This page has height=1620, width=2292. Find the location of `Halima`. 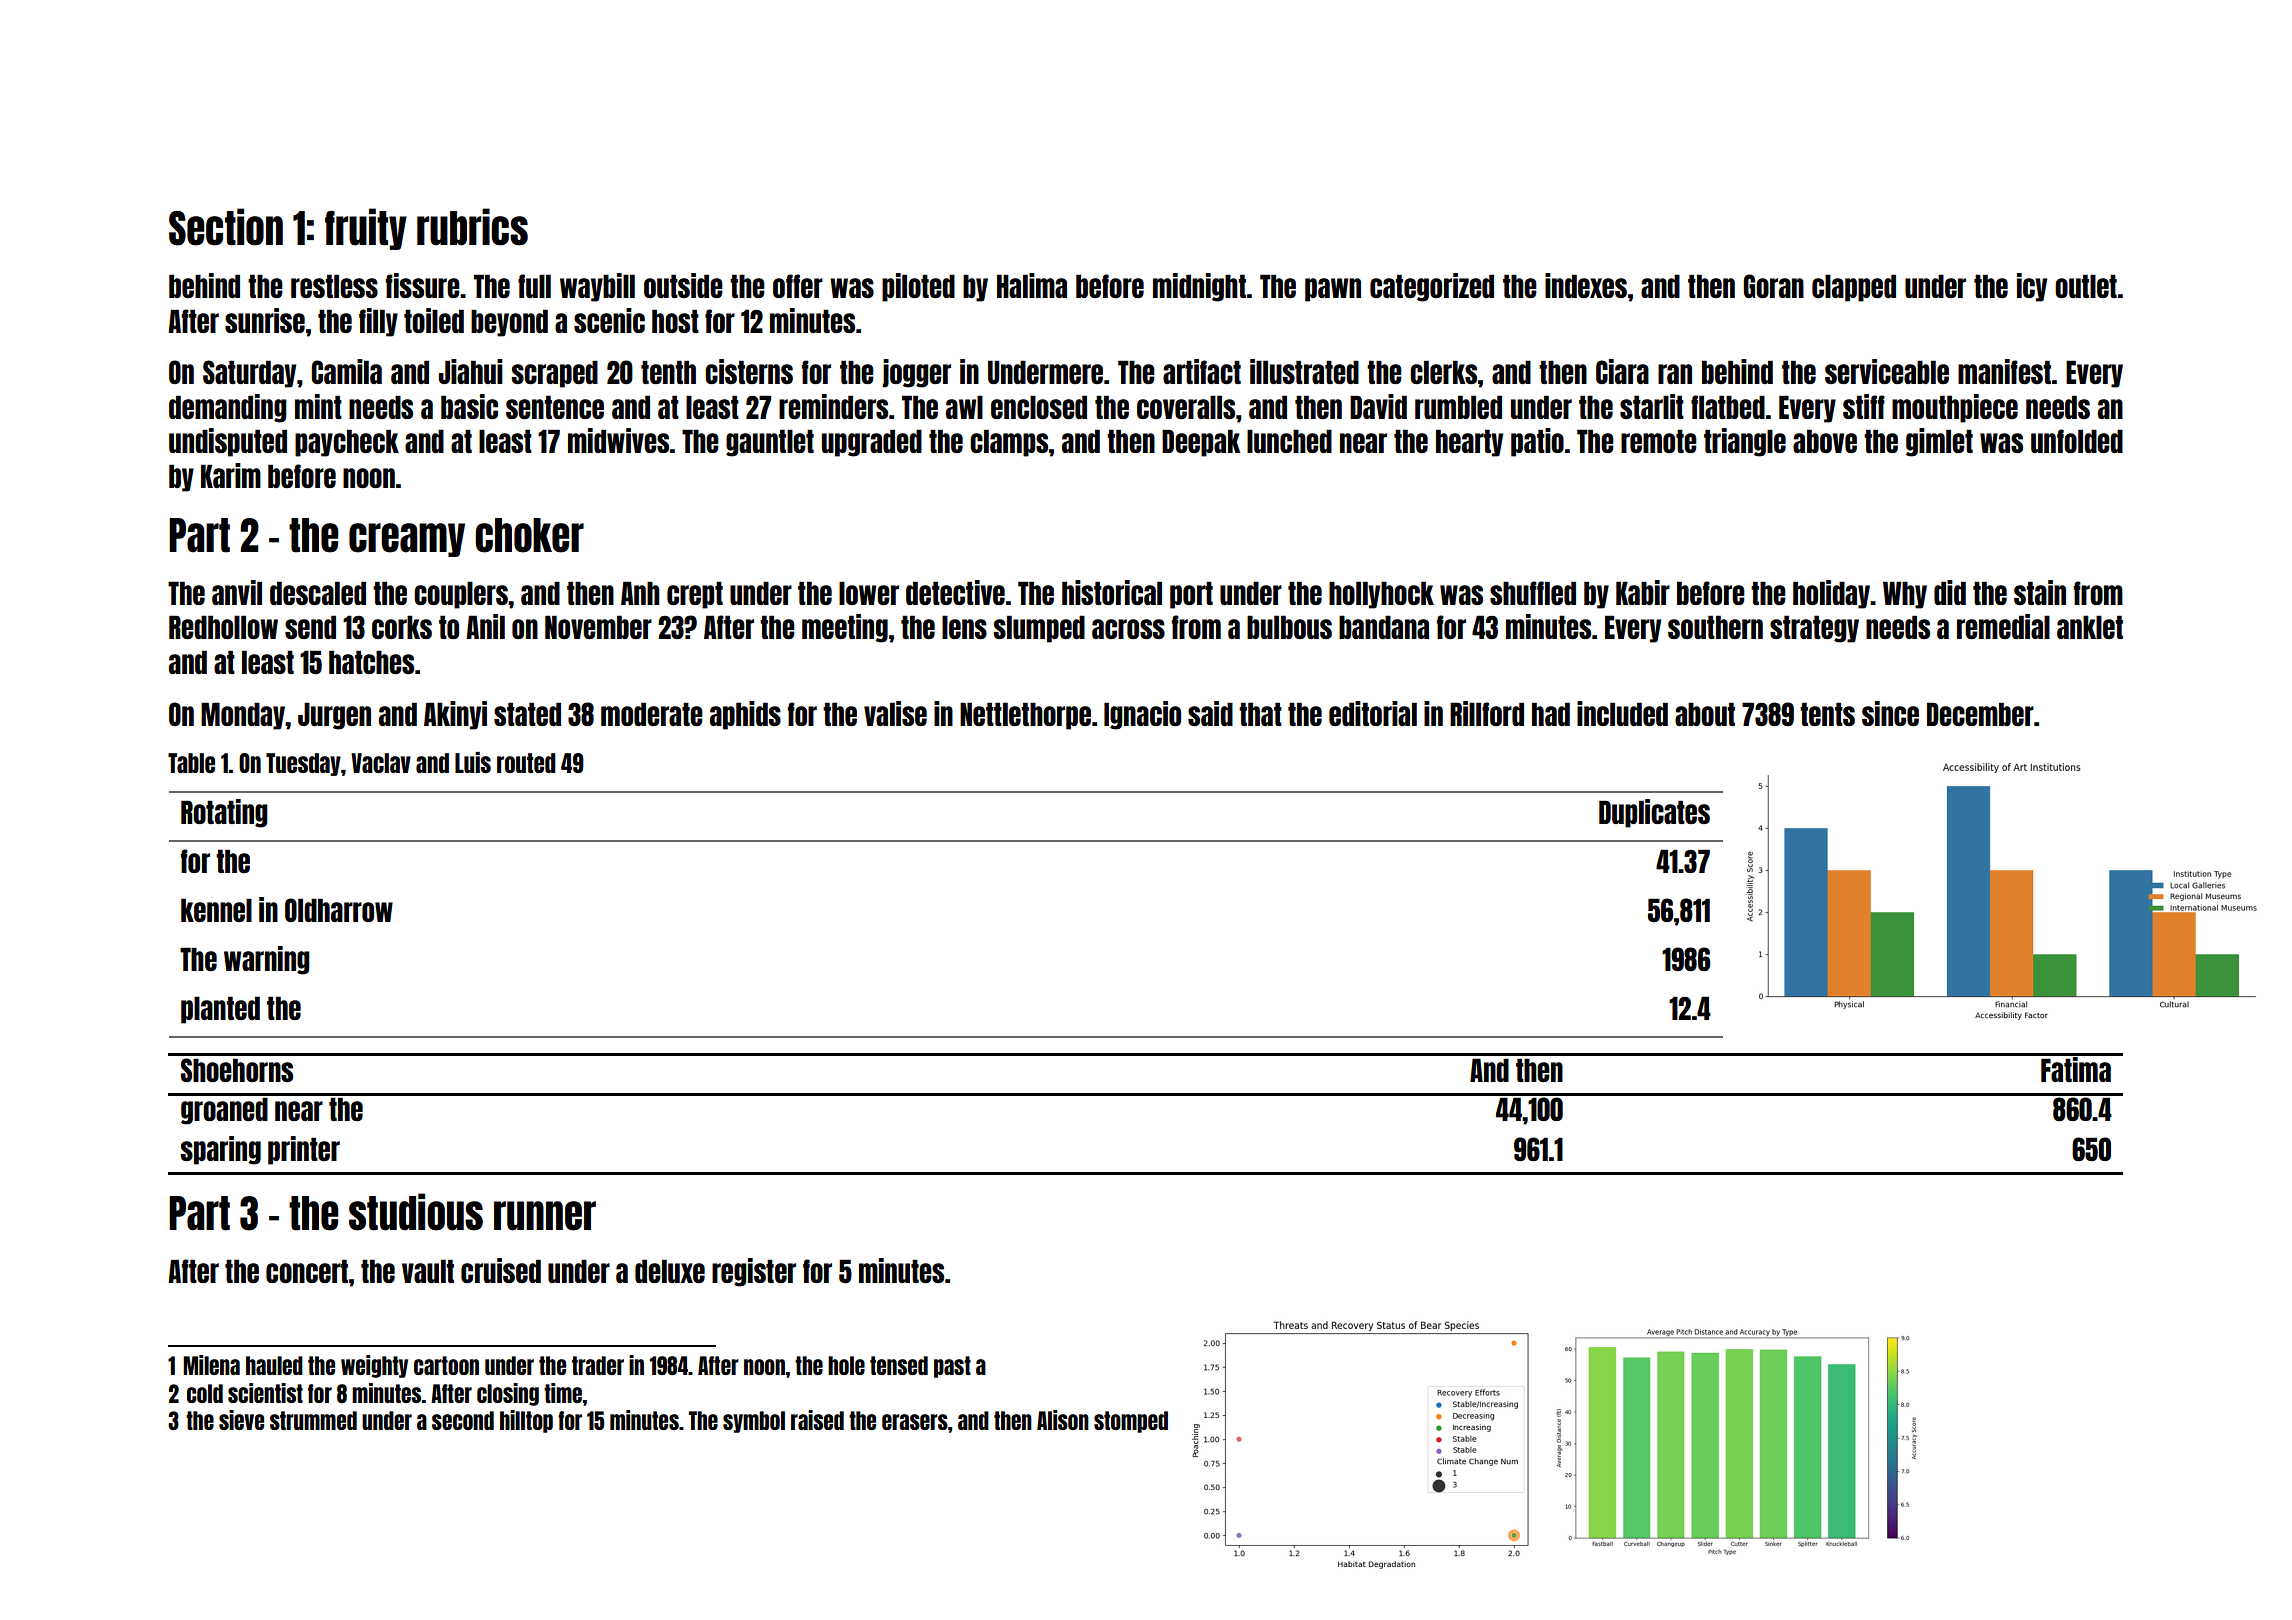

Halima is located at coordinates (1032, 285).
